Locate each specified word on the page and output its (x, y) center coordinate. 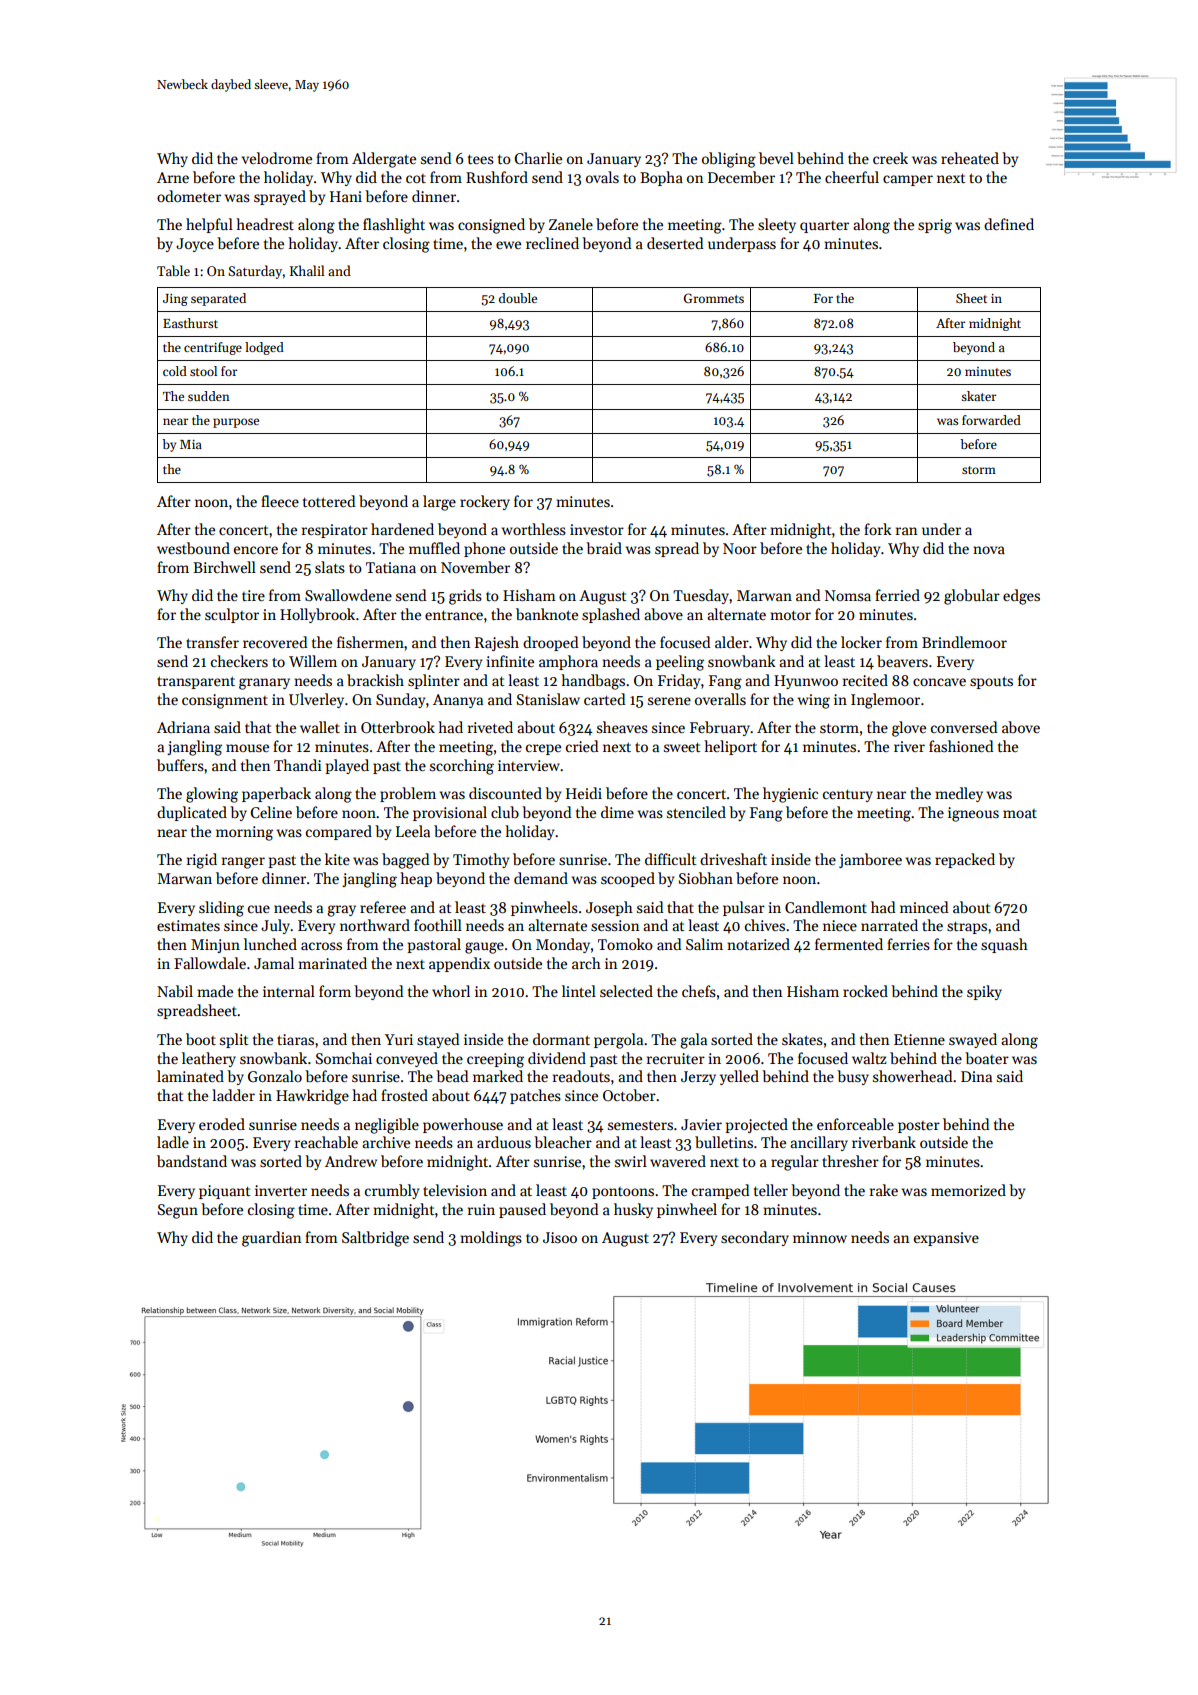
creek (890, 158)
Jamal (274, 963)
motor (790, 615)
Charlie (538, 158)
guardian (271, 1239)
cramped (720, 1191)
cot (416, 178)
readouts (581, 1076)
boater (987, 1058)
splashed (611, 615)
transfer (212, 642)
